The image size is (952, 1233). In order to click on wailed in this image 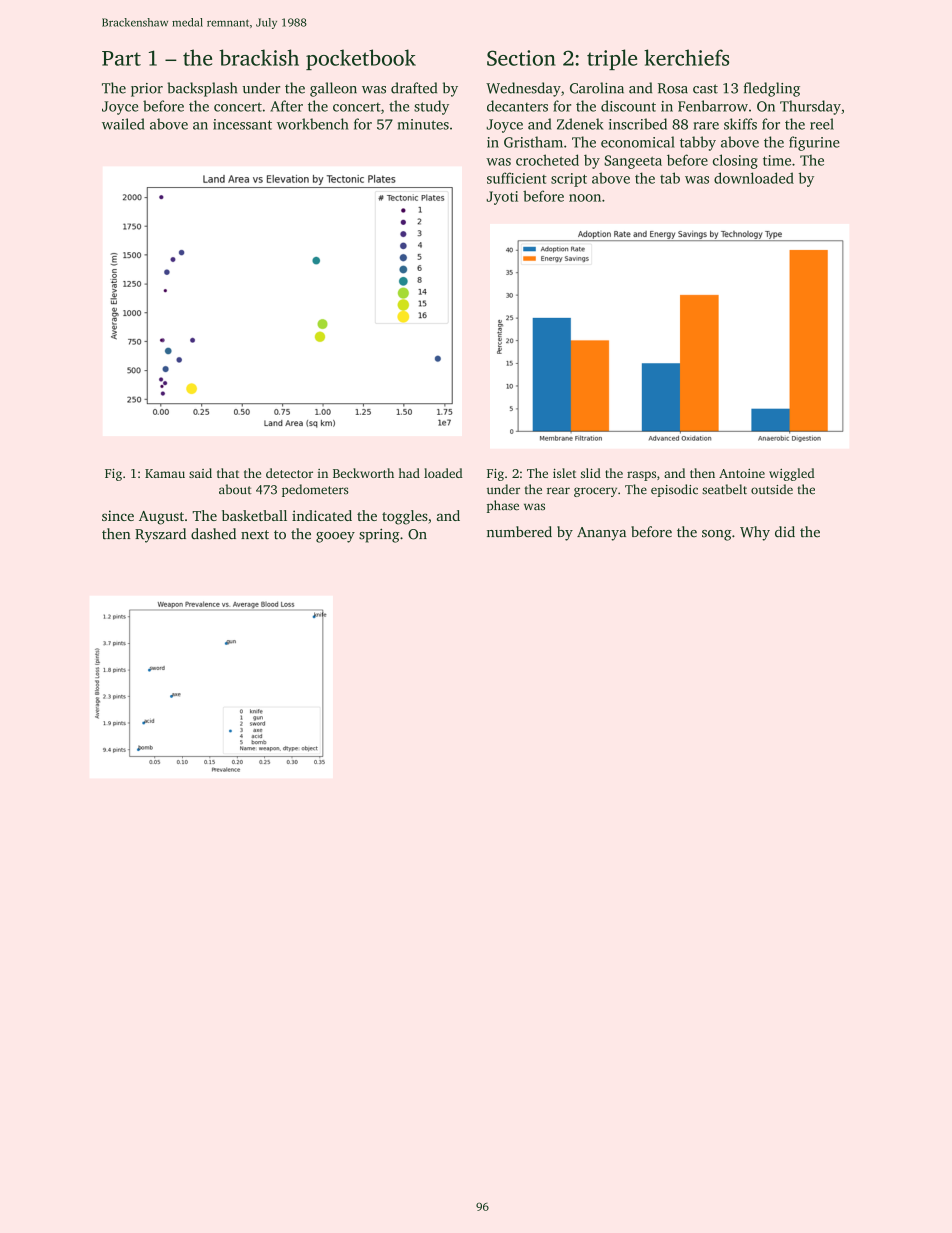, I will do `click(123, 124)`.
